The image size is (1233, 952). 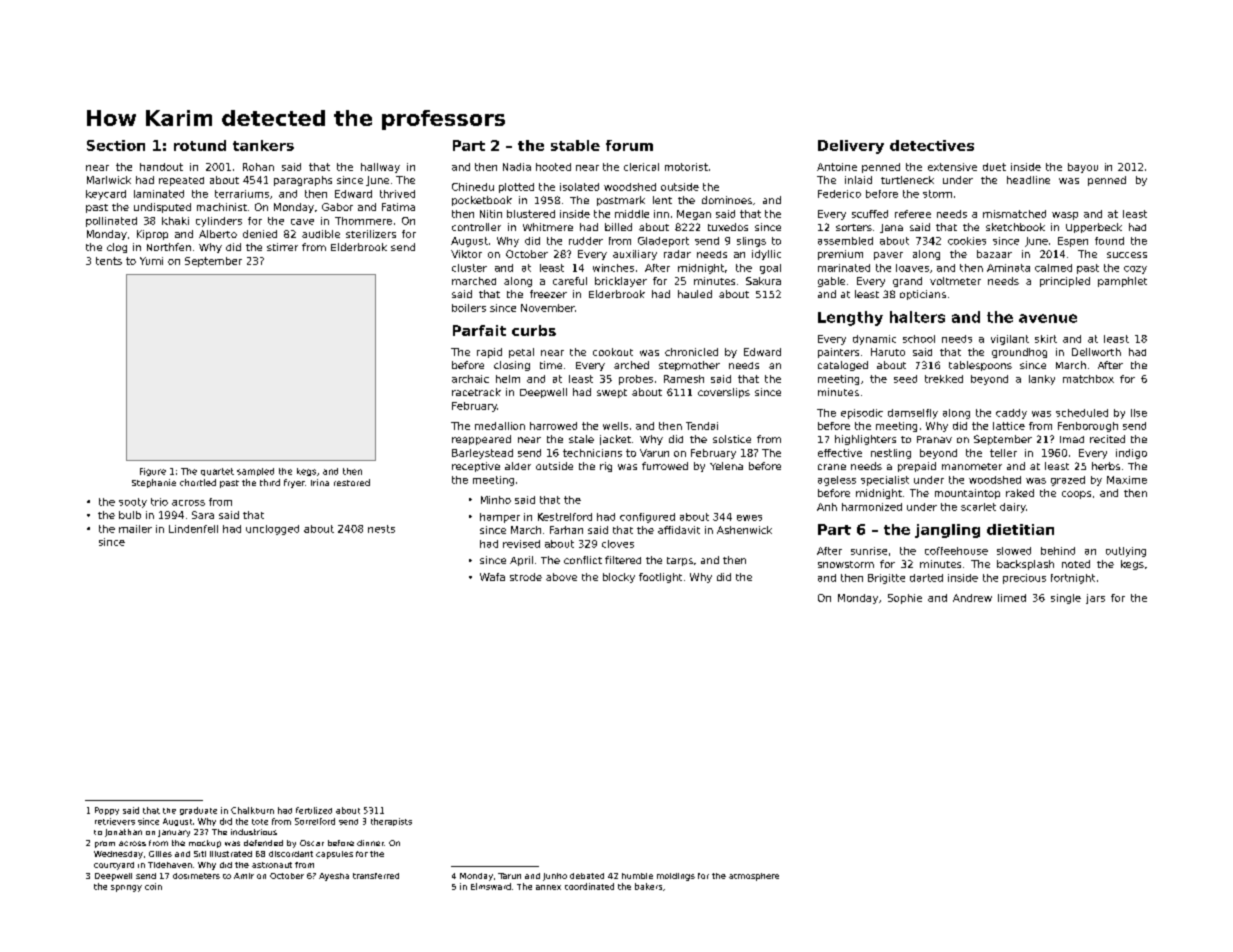 What do you see at coordinates (193, 529) in the document?
I see `Lindenfell` at bounding box center [193, 529].
